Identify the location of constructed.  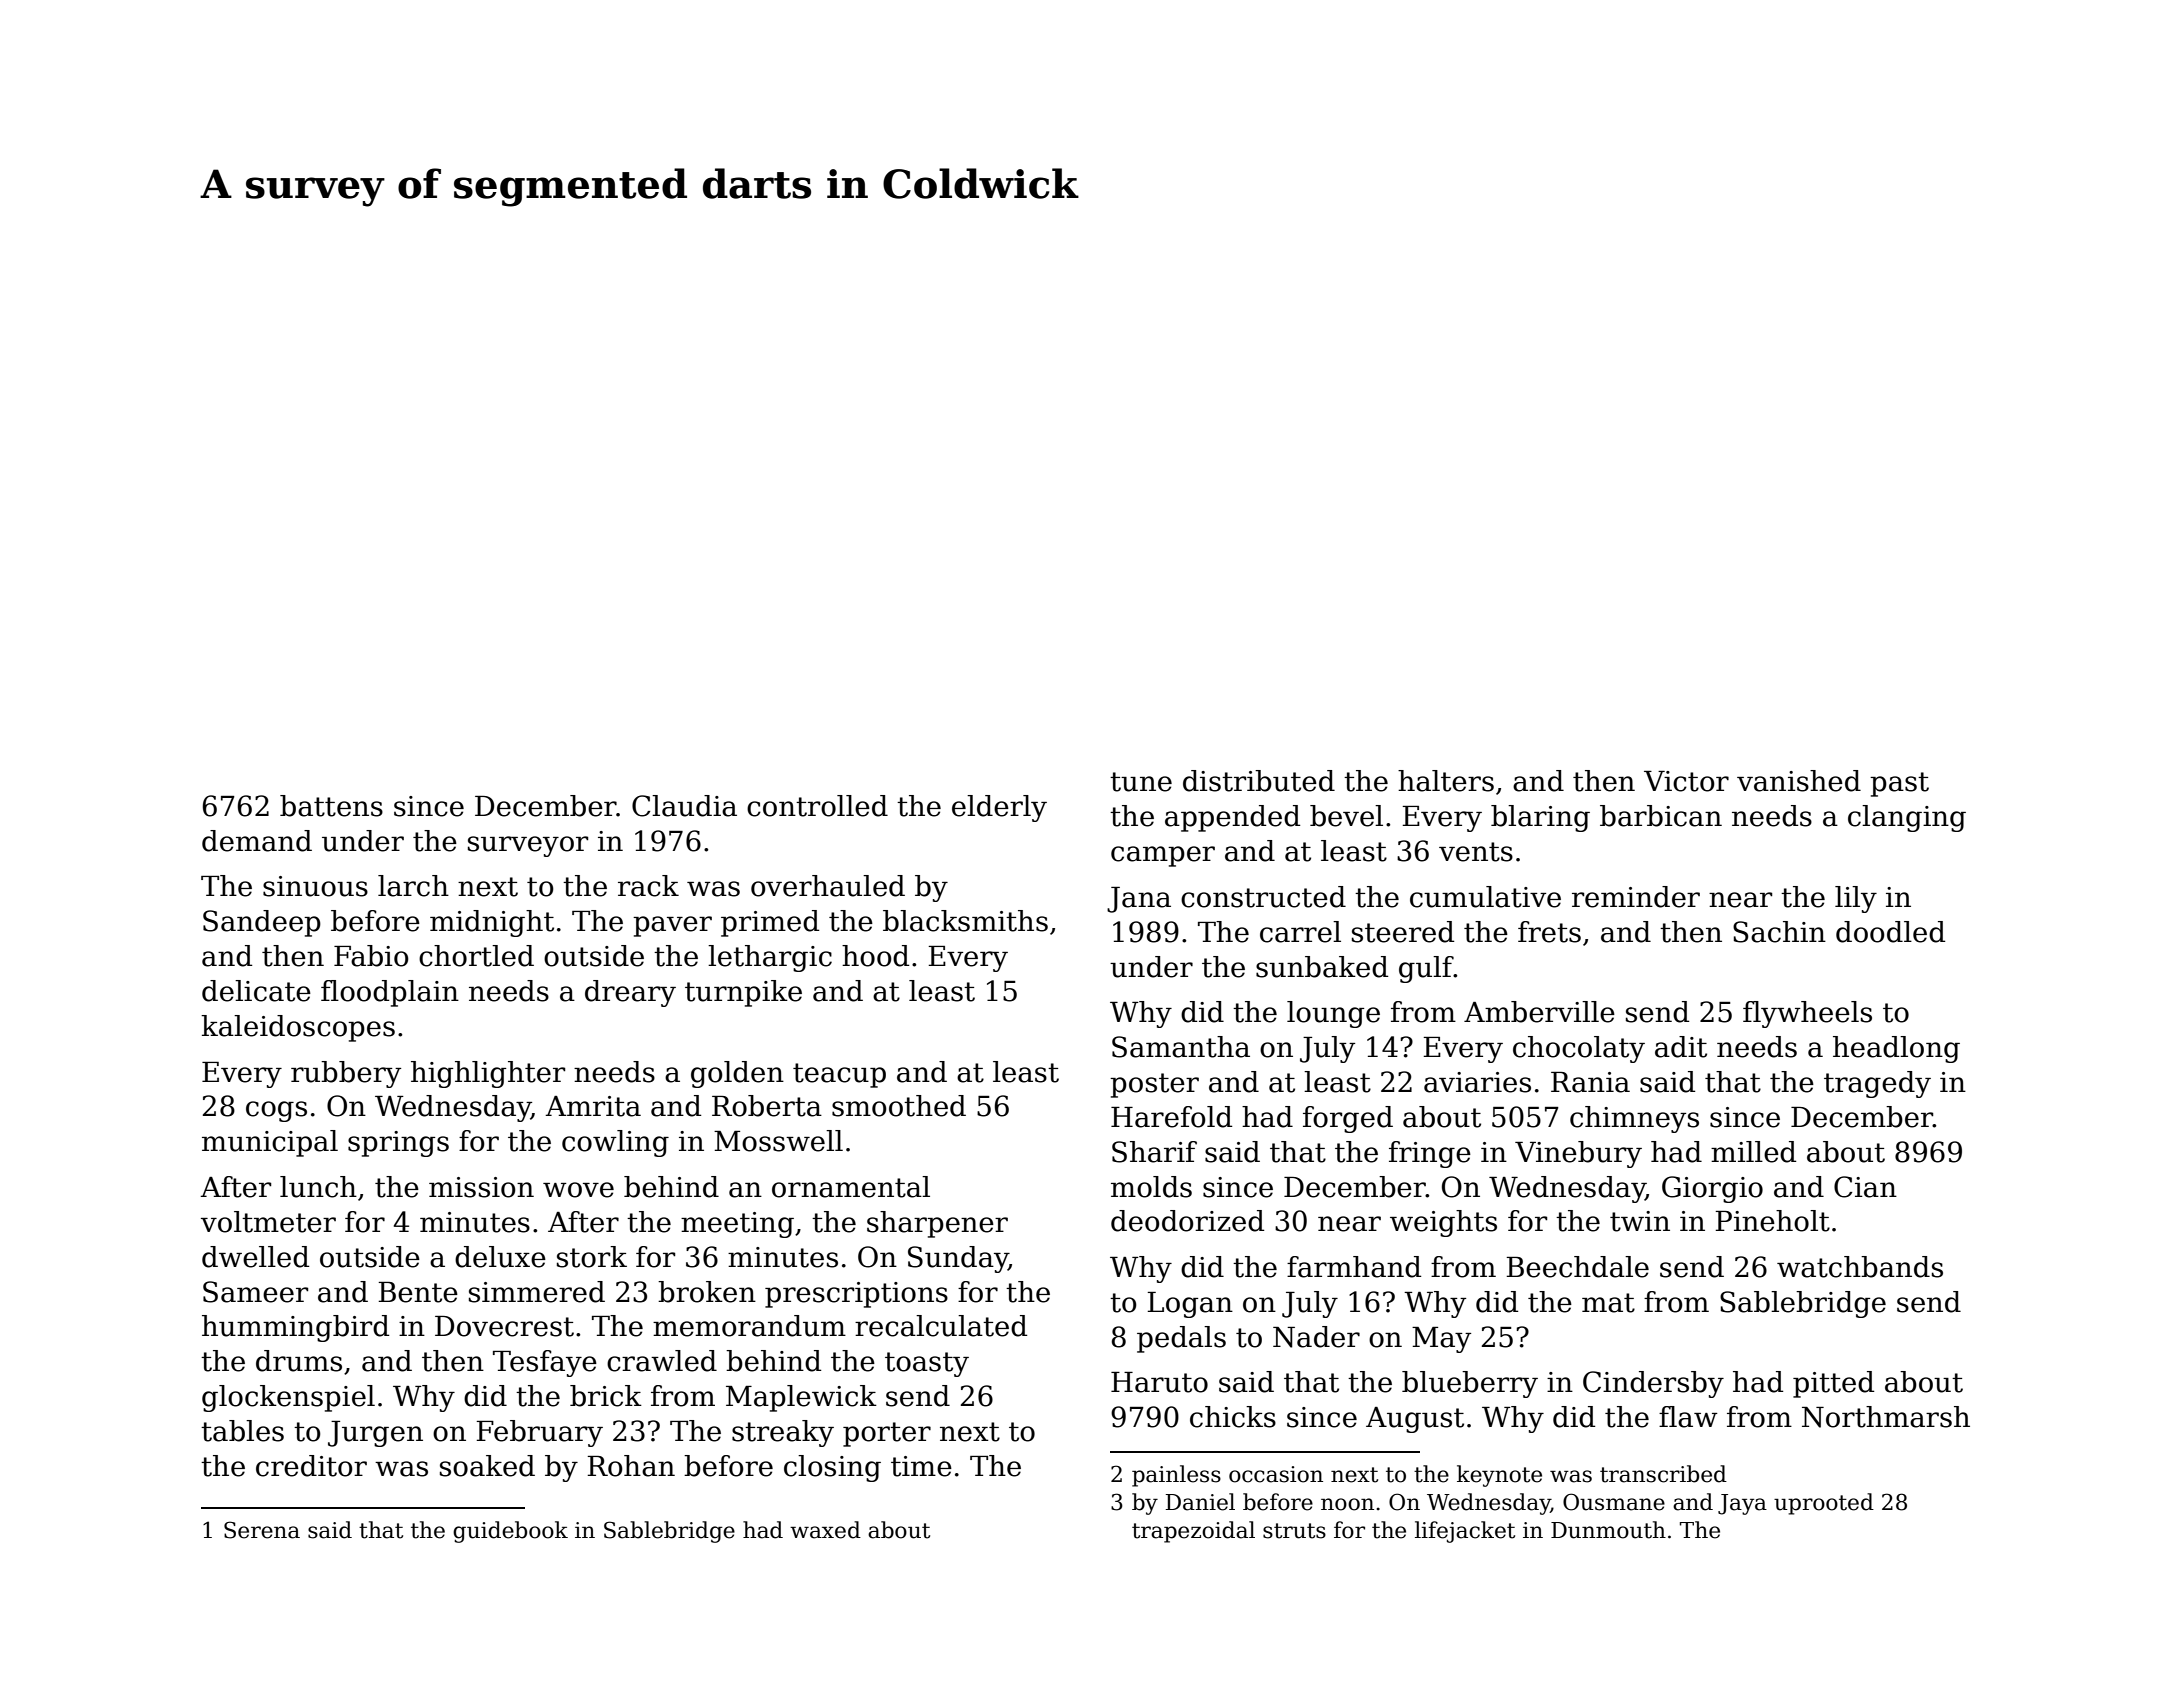
(1263, 897).
